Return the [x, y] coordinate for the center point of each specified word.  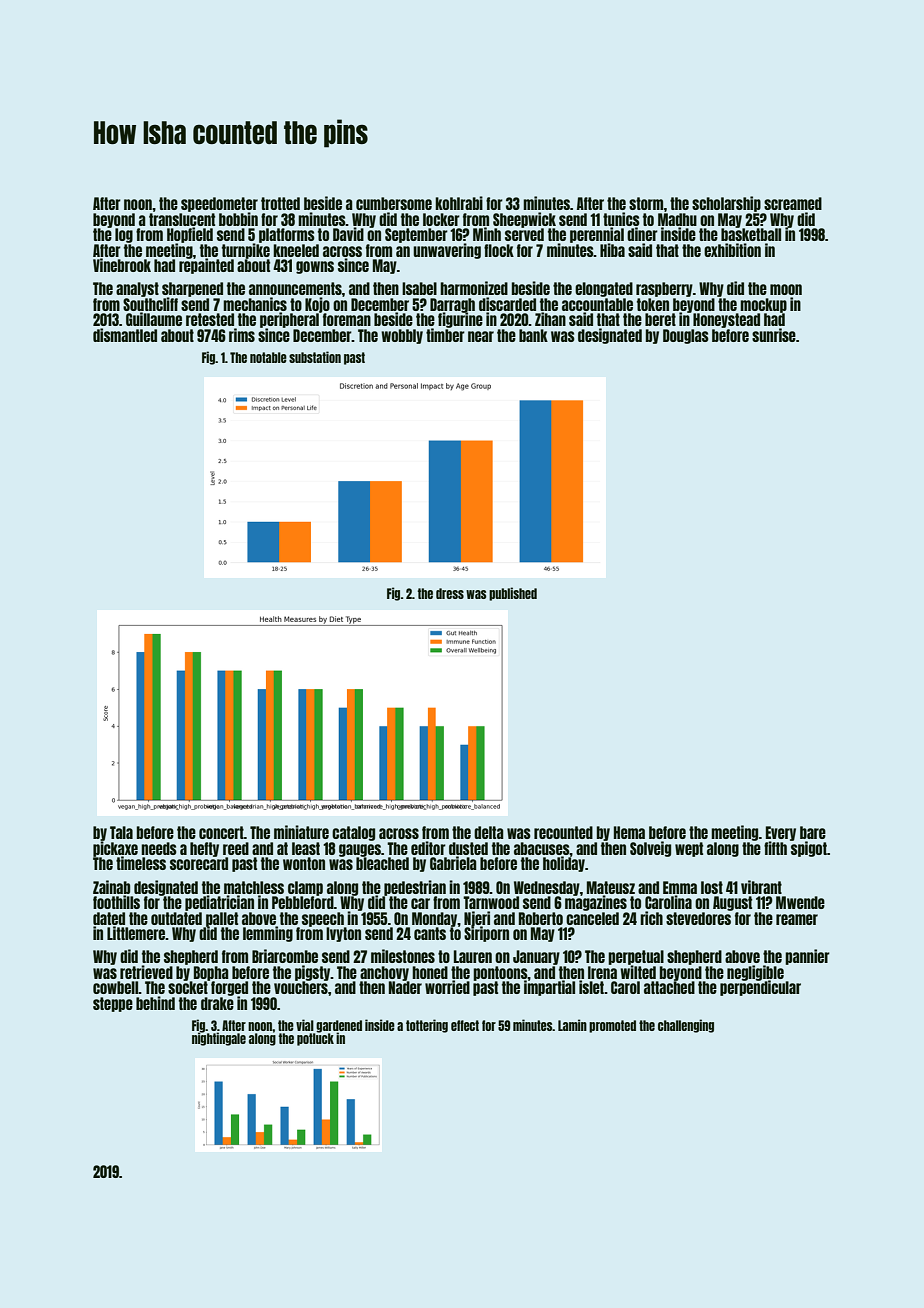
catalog [353, 833]
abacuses [542, 848]
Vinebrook [122, 265]
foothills [116, 902]
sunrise [774, 335]
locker [441, 219]
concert [221, 832]
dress [450, 593]
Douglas [686, 336]
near [481, 336]
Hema [629, 832]
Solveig [650, 849]
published [513, 594]
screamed [793, 203]
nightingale [219, 1039]
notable [268, 357]
